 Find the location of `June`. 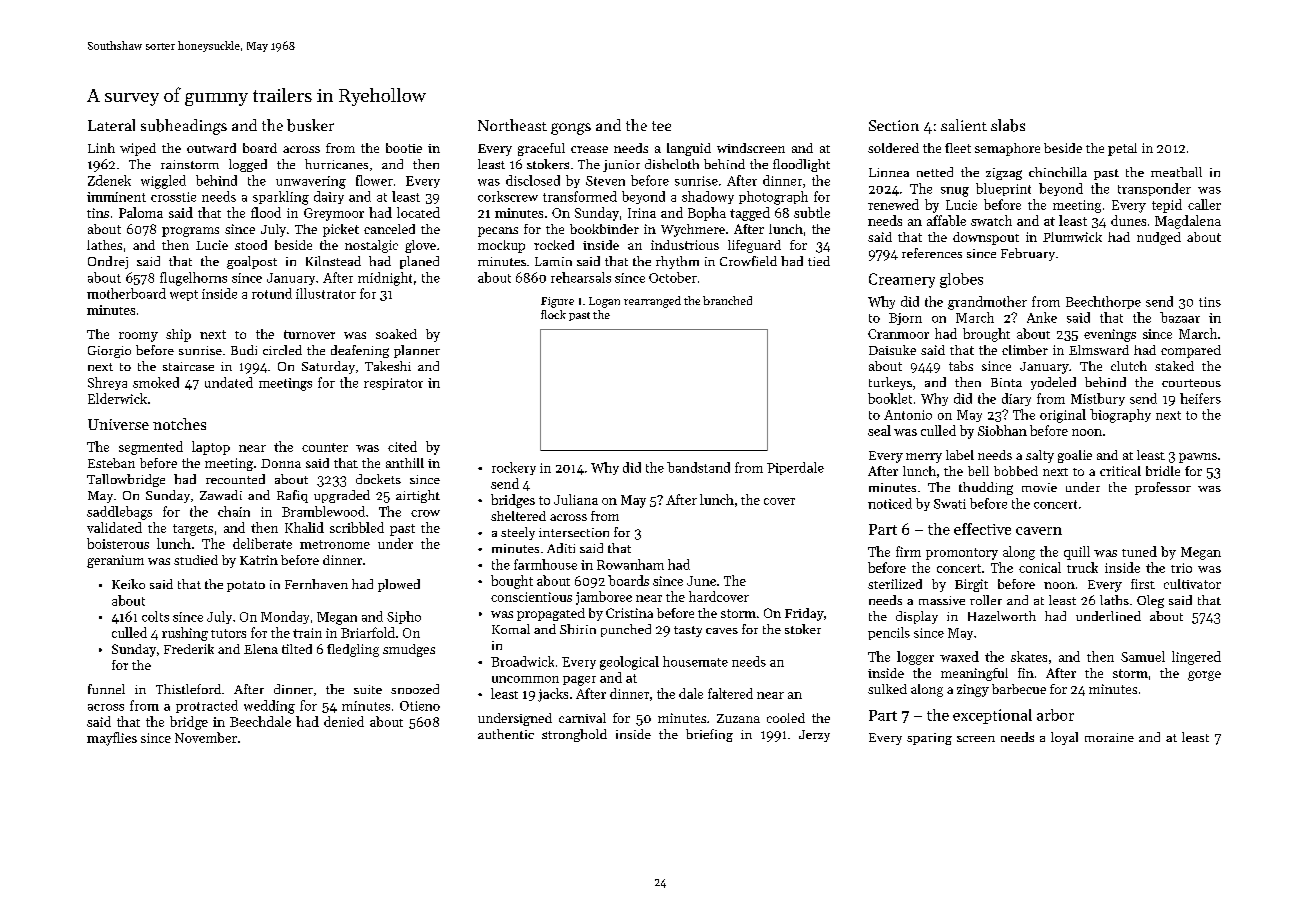

June is located at coordinates (701, 581).
